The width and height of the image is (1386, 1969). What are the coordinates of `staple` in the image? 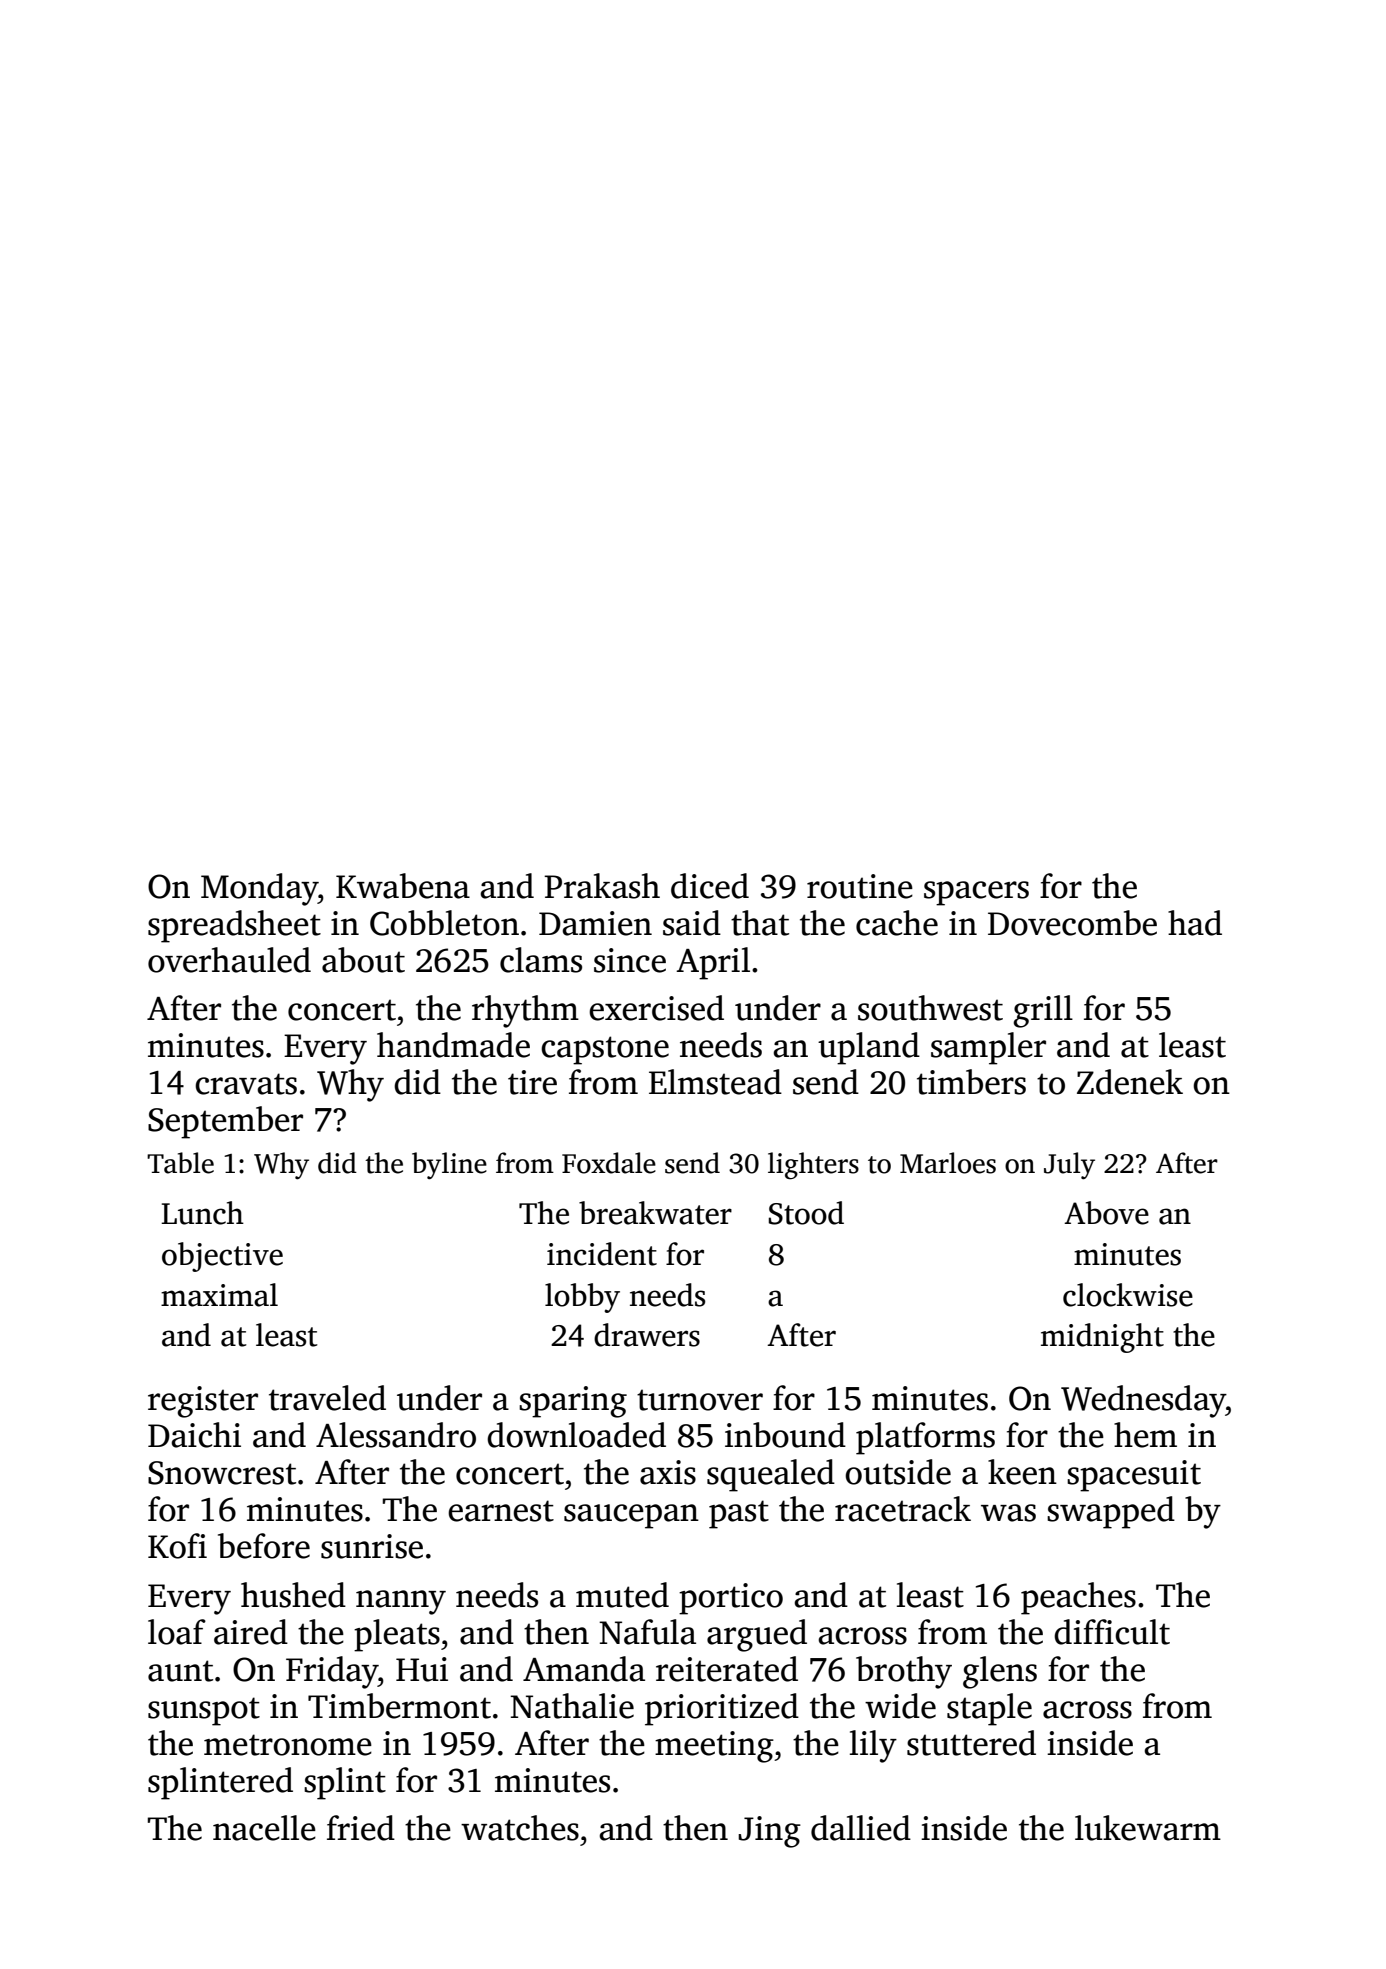 It's located at (989, 1709).
